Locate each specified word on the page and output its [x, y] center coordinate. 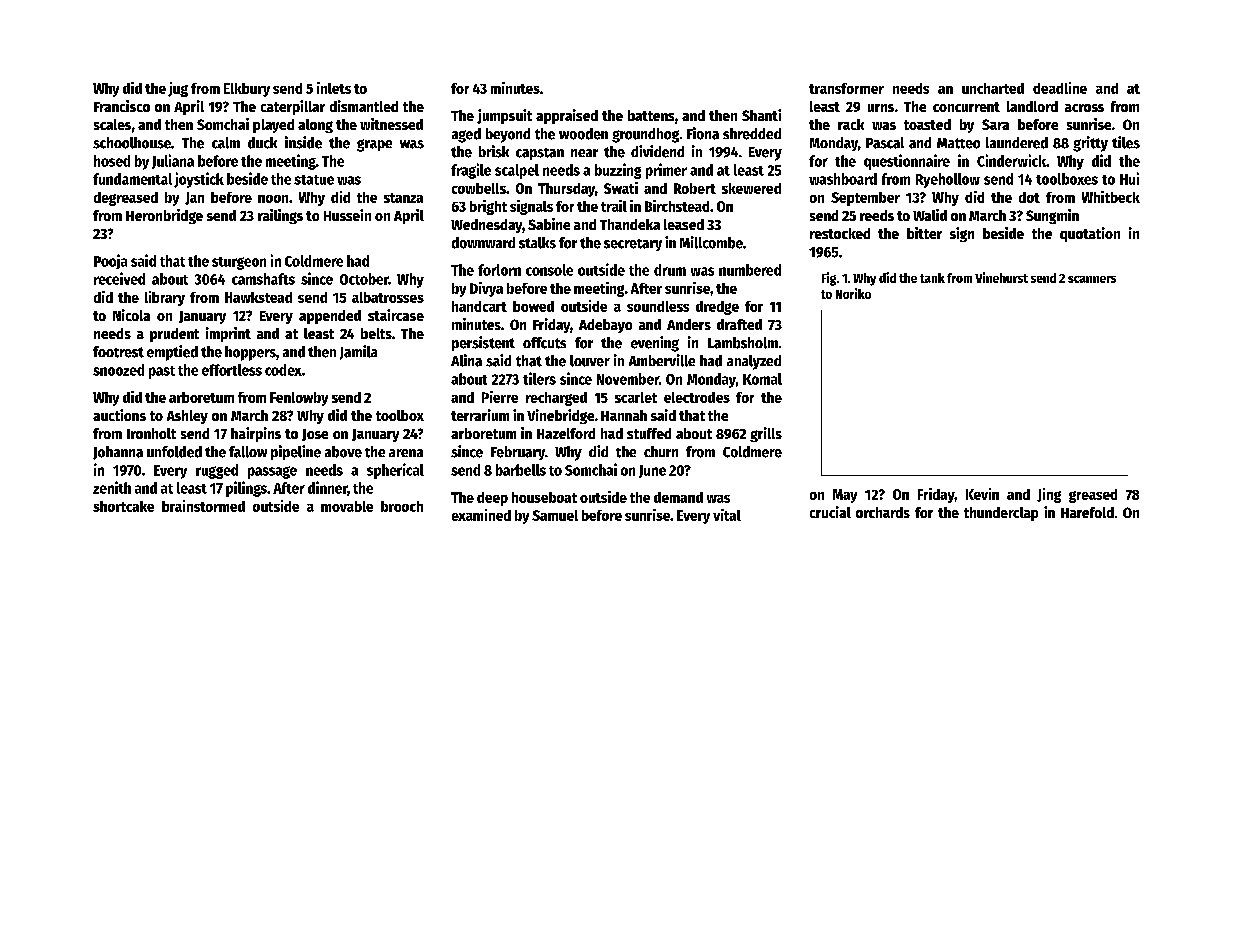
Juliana [173, 161]
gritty [1090, 144]
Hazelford [566, 433]
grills [766, 434]
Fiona [703, 133]
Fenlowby [299, 399]
